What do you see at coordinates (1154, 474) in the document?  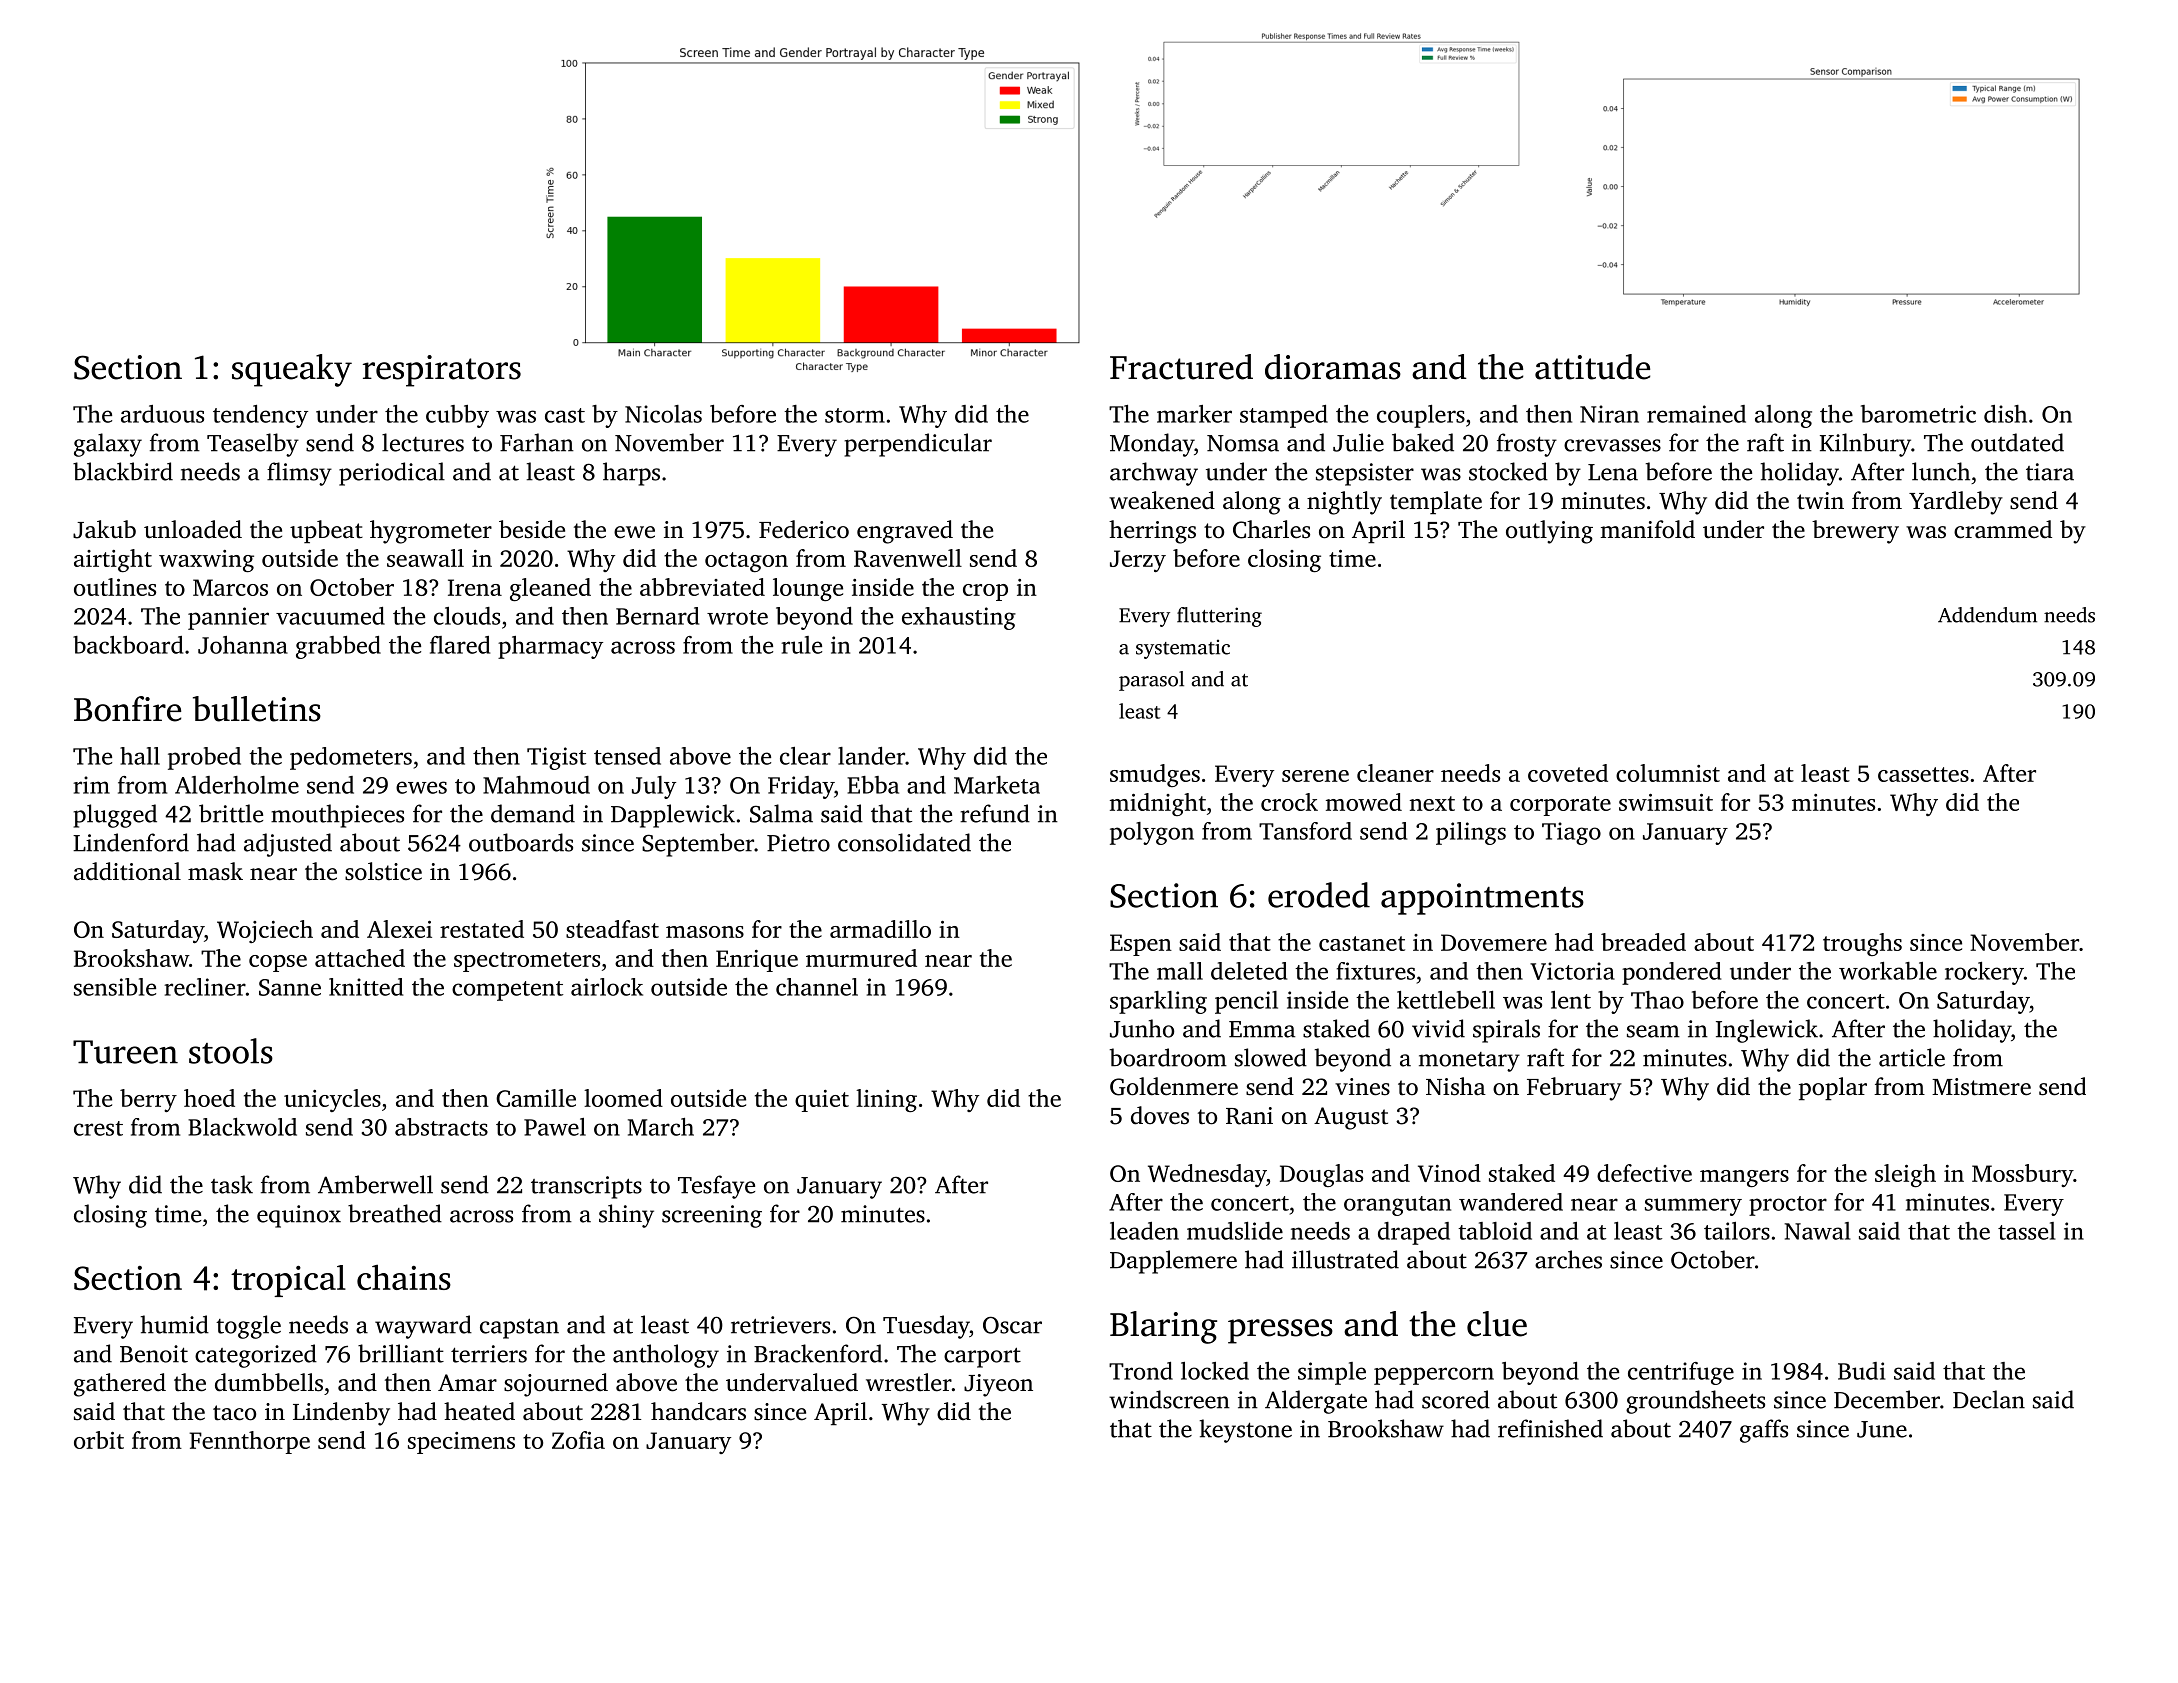 I see `archway` at bounding box center [1154, 474].
